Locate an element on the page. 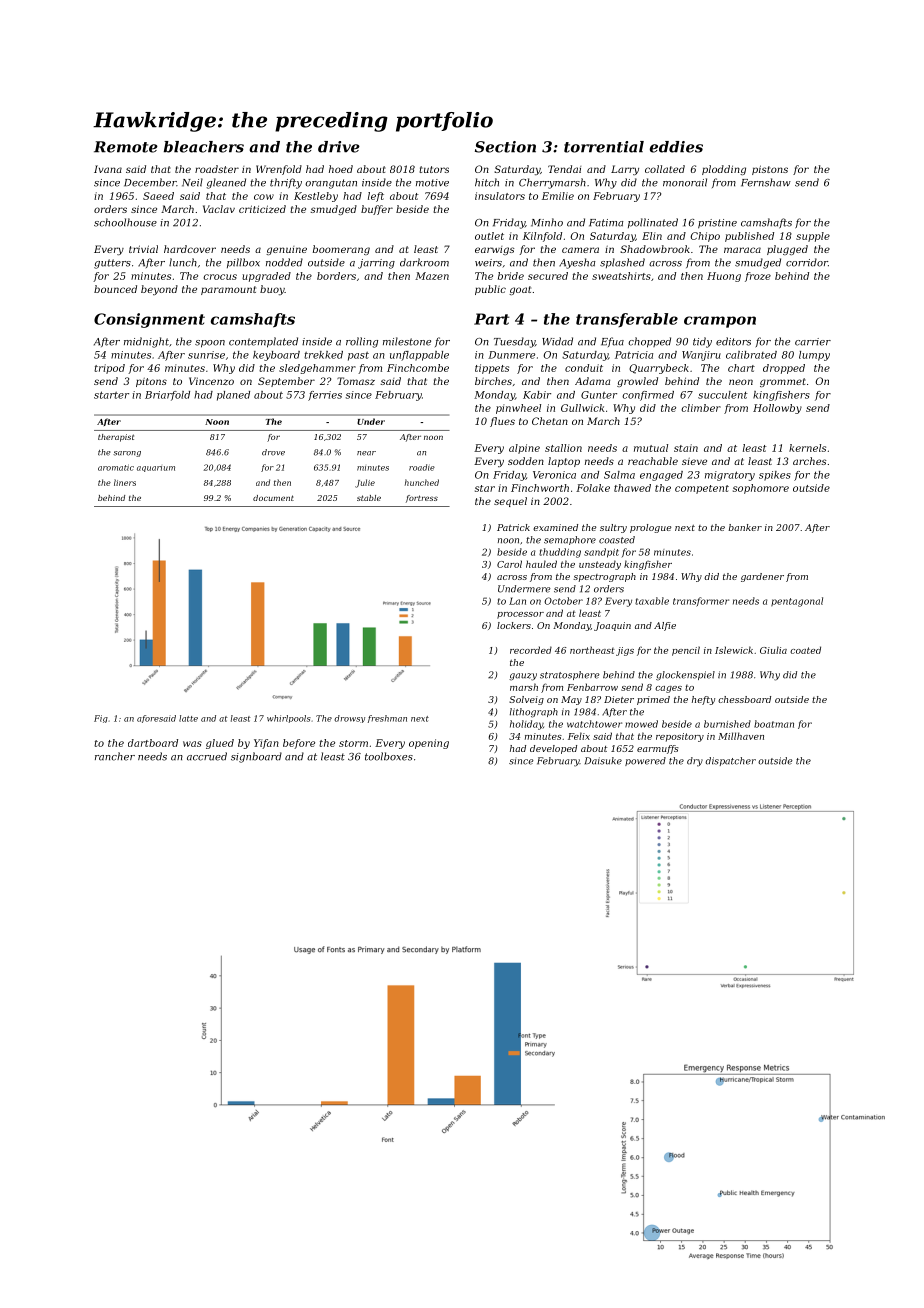  Finchworth is located at coordinates (540, 488).
